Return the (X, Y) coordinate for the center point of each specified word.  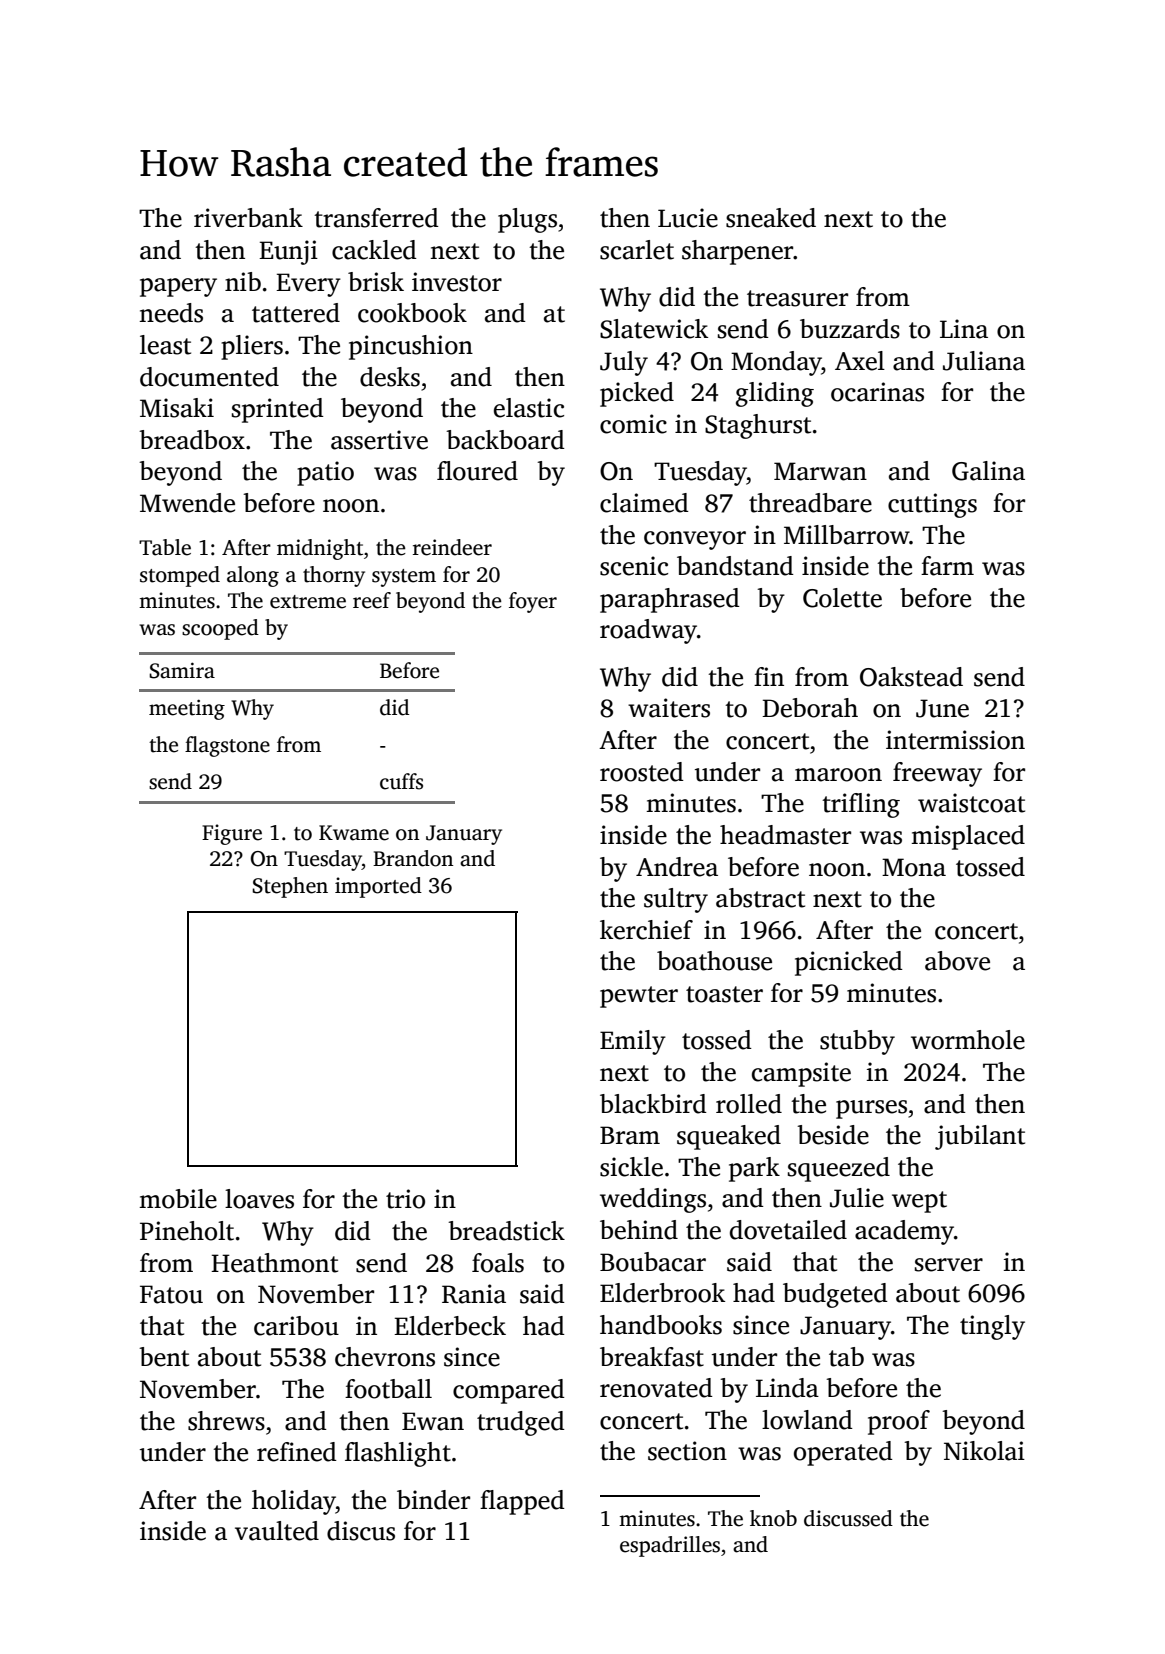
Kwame (354, 833)
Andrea (677, 867)
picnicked (849, 963)
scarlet (637, 250)
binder (433, 1500)
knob (773, 1518)
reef (372, 600)
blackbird (653, 1104)
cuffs (401, 781)
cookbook (412, 313)
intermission (955, 740)
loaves (259, 1199)
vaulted (277, 1531)
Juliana (984, 361)
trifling (861, 805)
